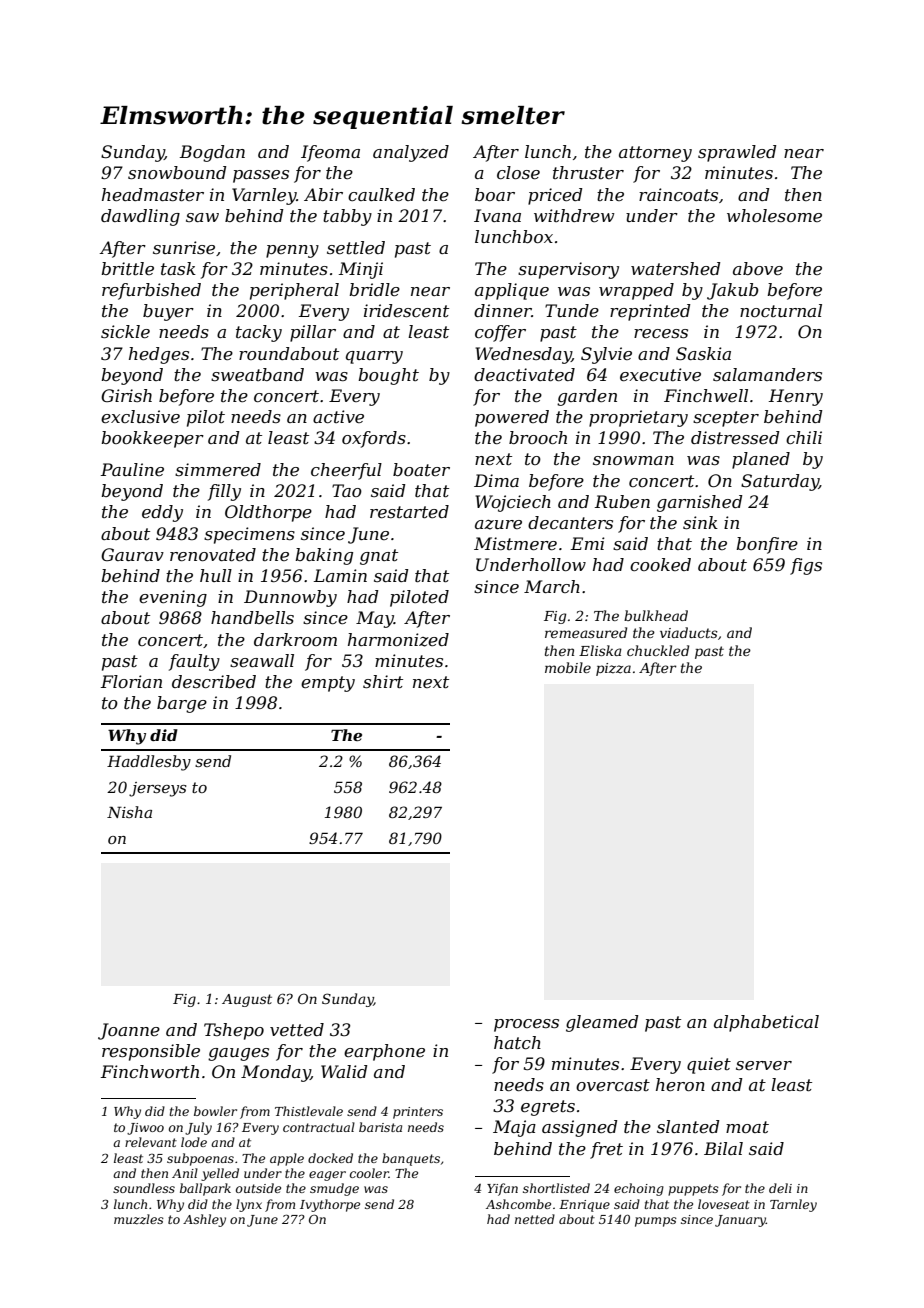 This image has width=924, height=1308. Describe the element at coordinates (295, 639) in the image. I see `darkroom` at that location.
